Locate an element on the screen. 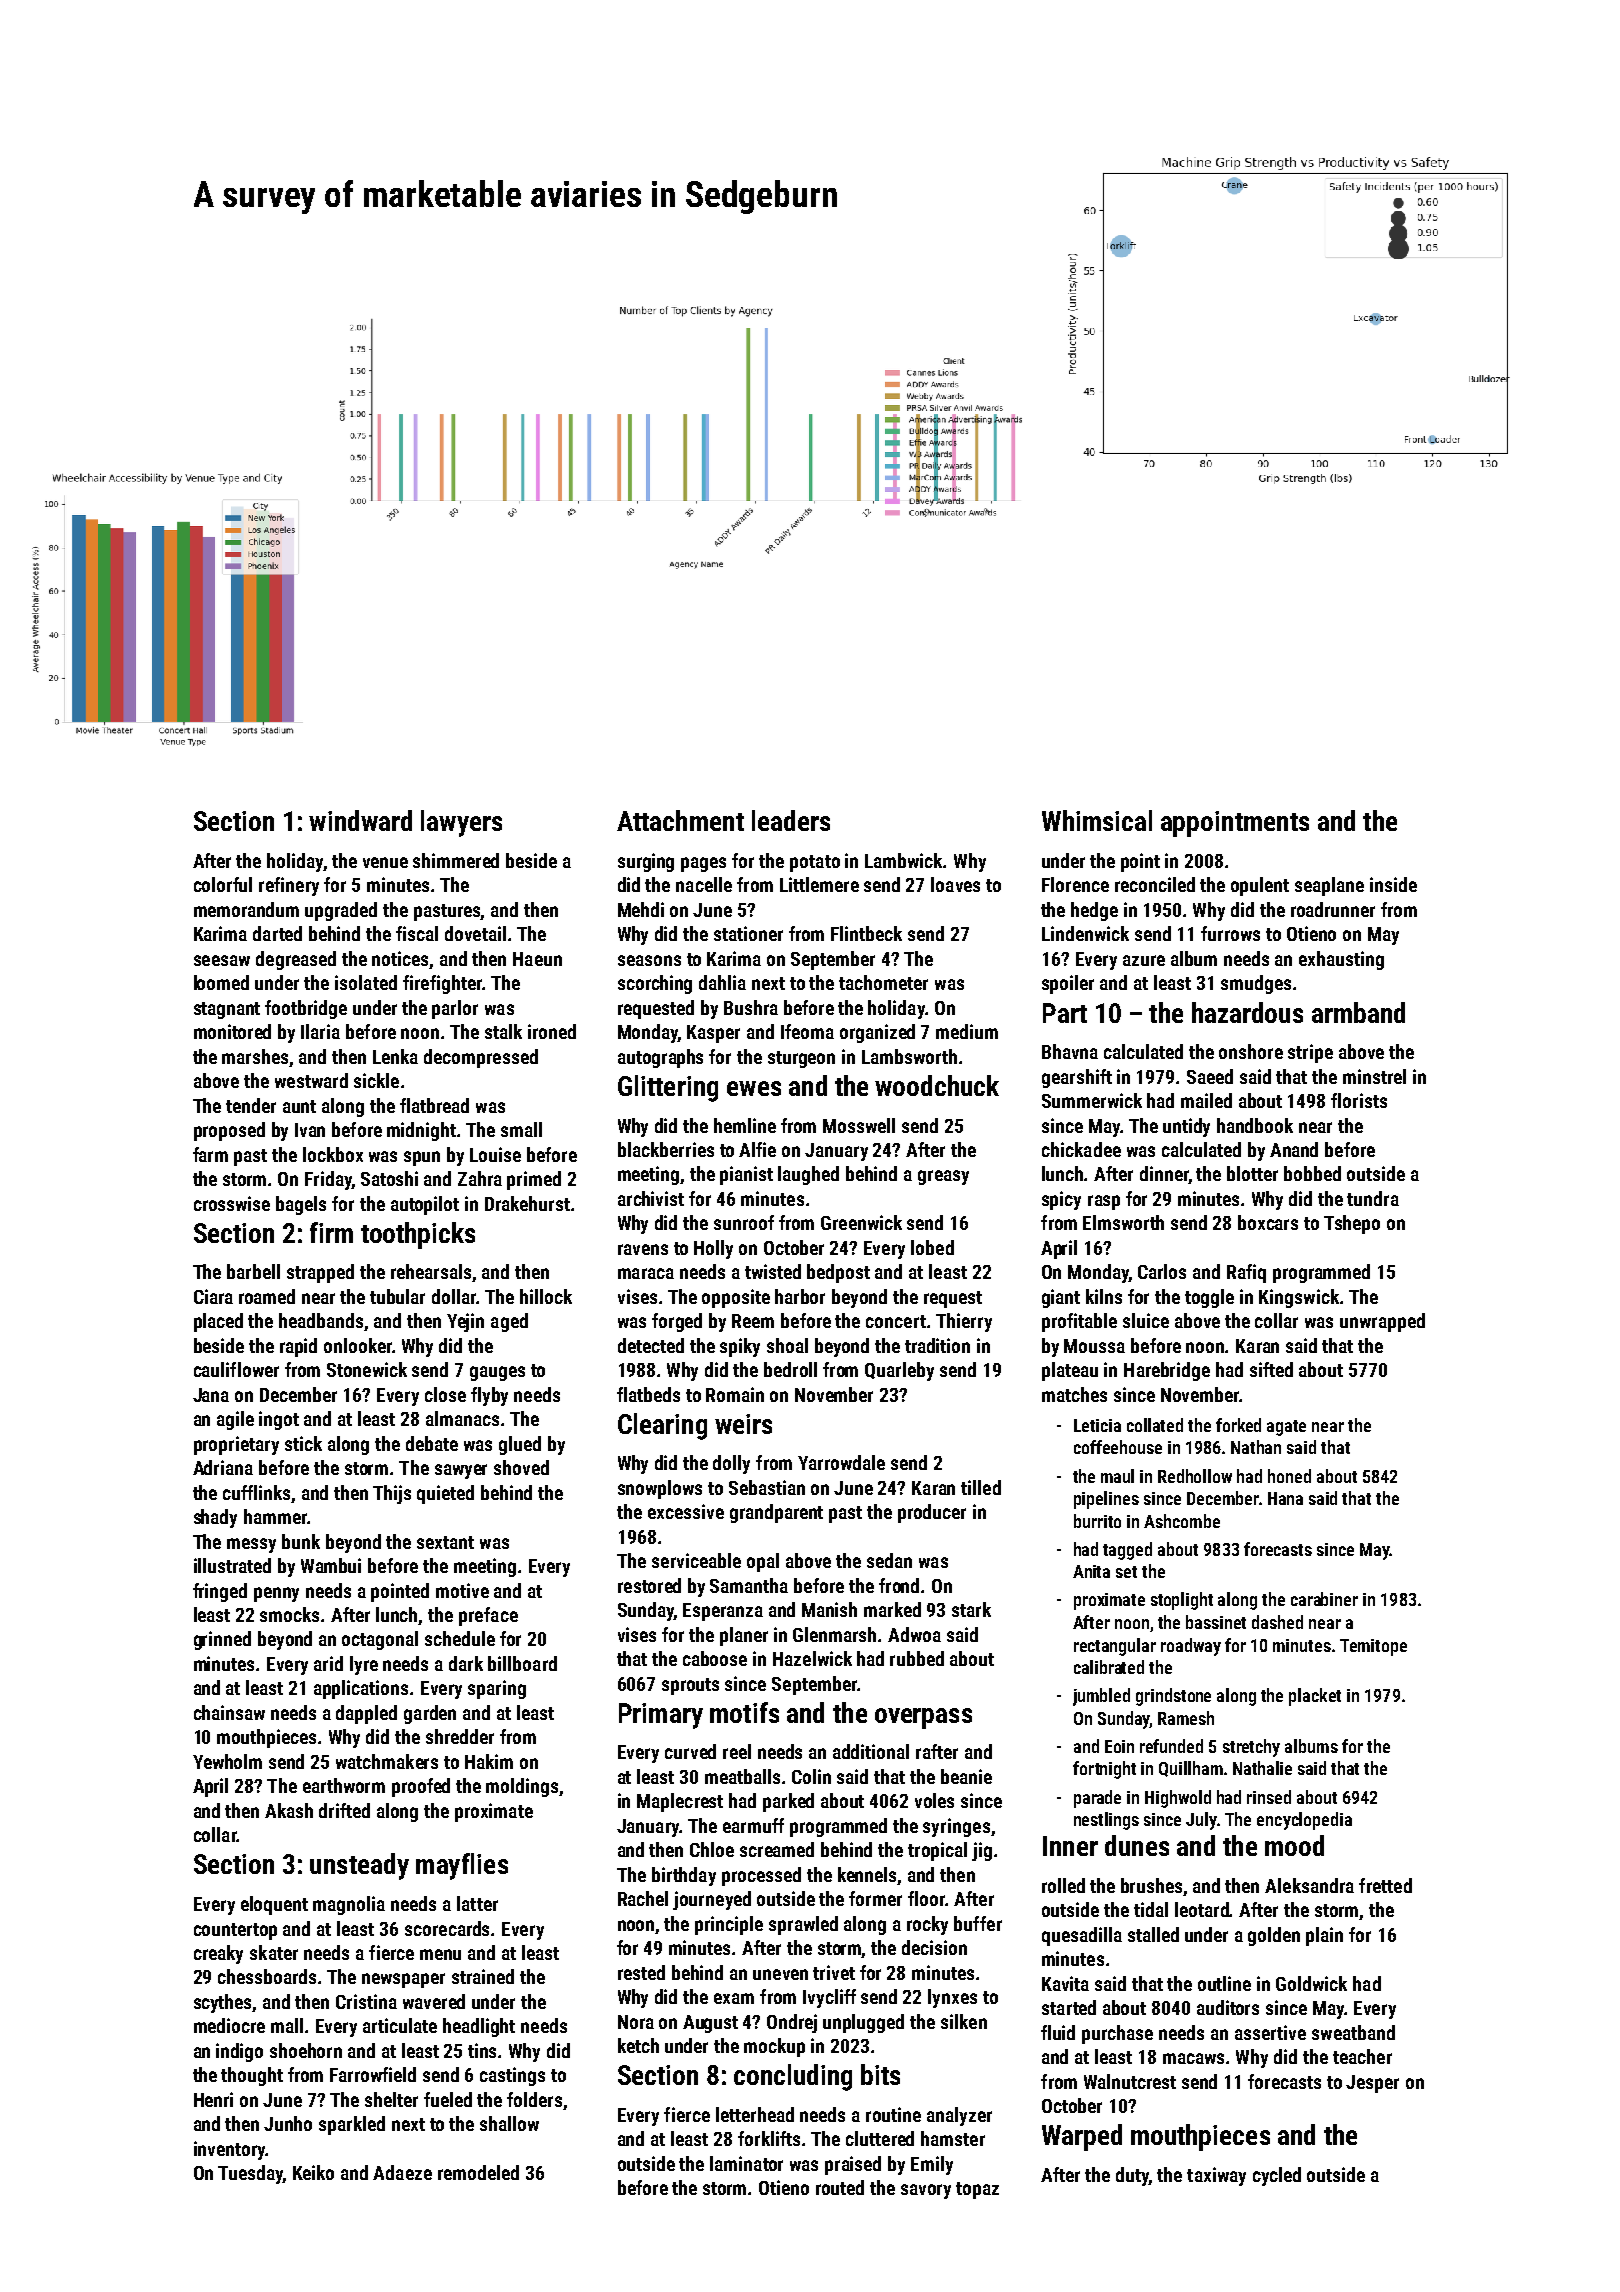 The width and height of the screenshot is (1620, 2292). exhausting is located at coordinates (1341, 960).
